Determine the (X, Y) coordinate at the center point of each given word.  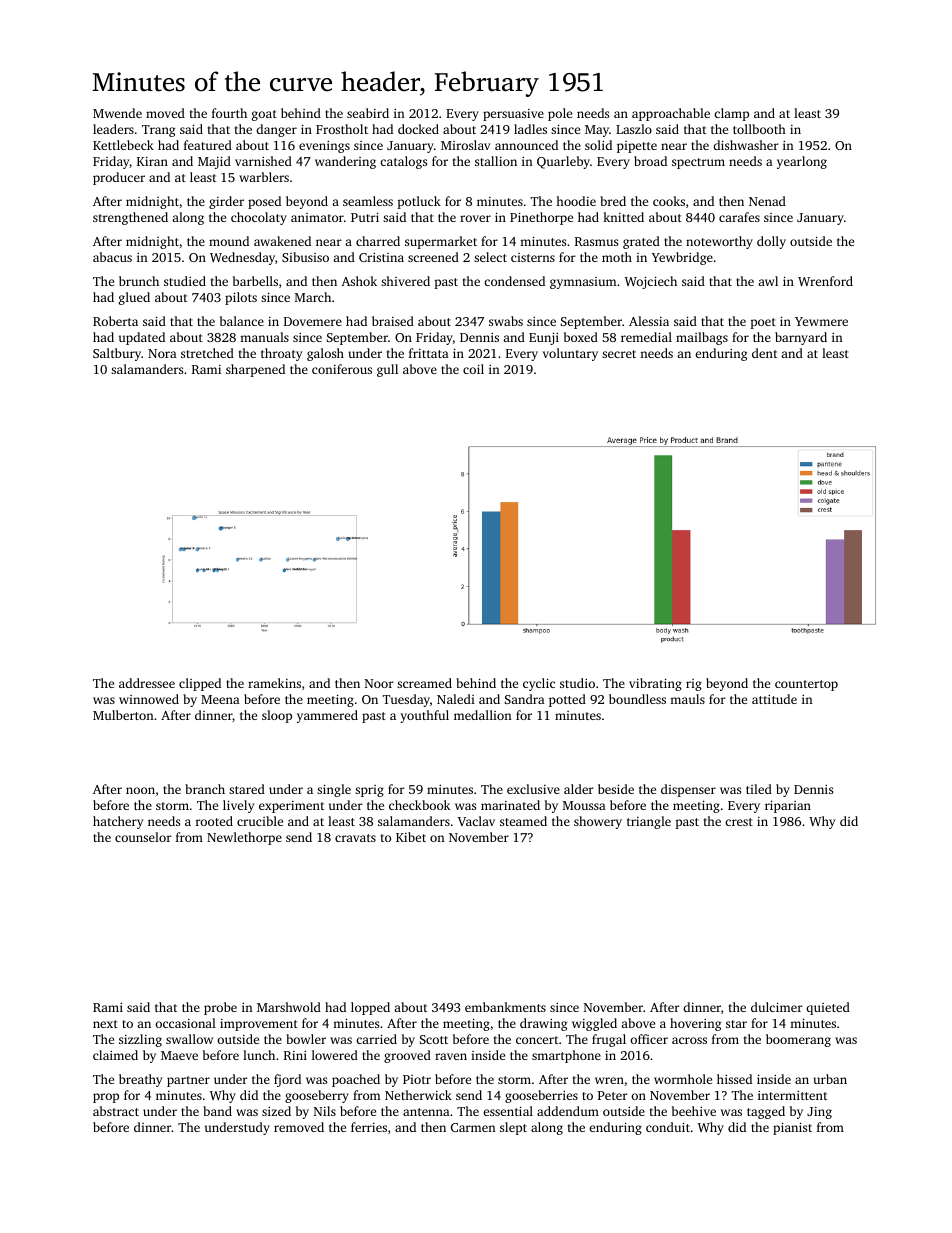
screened (433, 257)
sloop (277, 716)
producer (119, 178)
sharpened (255, 370)
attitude (774, 699)
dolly (771, 242)
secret (619, 354)
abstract (116, 1111)
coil (473, 369)
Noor (379, 683)
